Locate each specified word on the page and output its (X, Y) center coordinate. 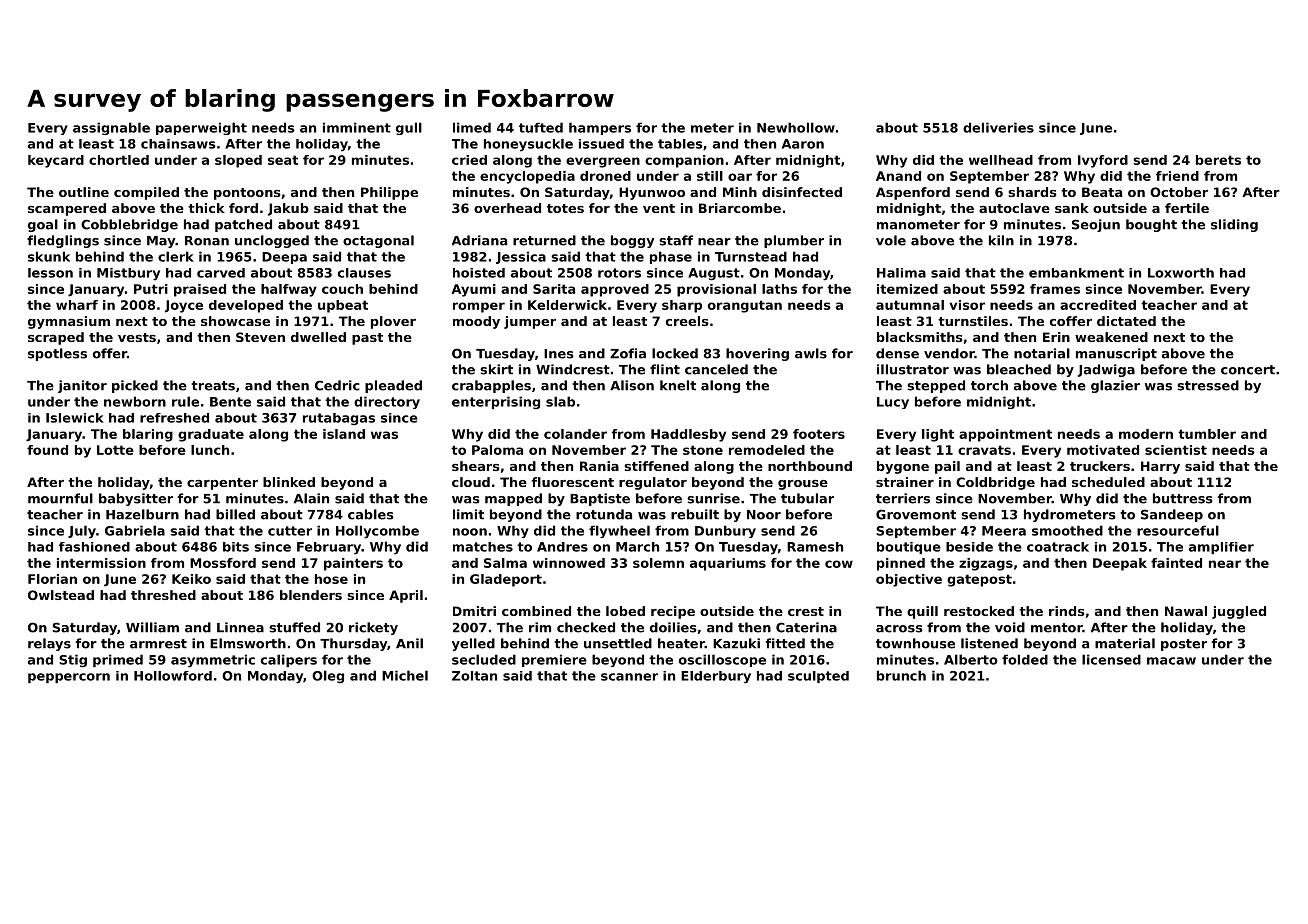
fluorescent (572, 482)
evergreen (603, 162)
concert (1248, 370)
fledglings (63, 241)
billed (235, 514)
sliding (1234, 225)
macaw (1171, 661)
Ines (559, 354)
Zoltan (474, 676)
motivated (1103, 450)
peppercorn (69, 678)
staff (676, 240)
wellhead (1001, 160)
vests (137, 337)
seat (283, 160)
